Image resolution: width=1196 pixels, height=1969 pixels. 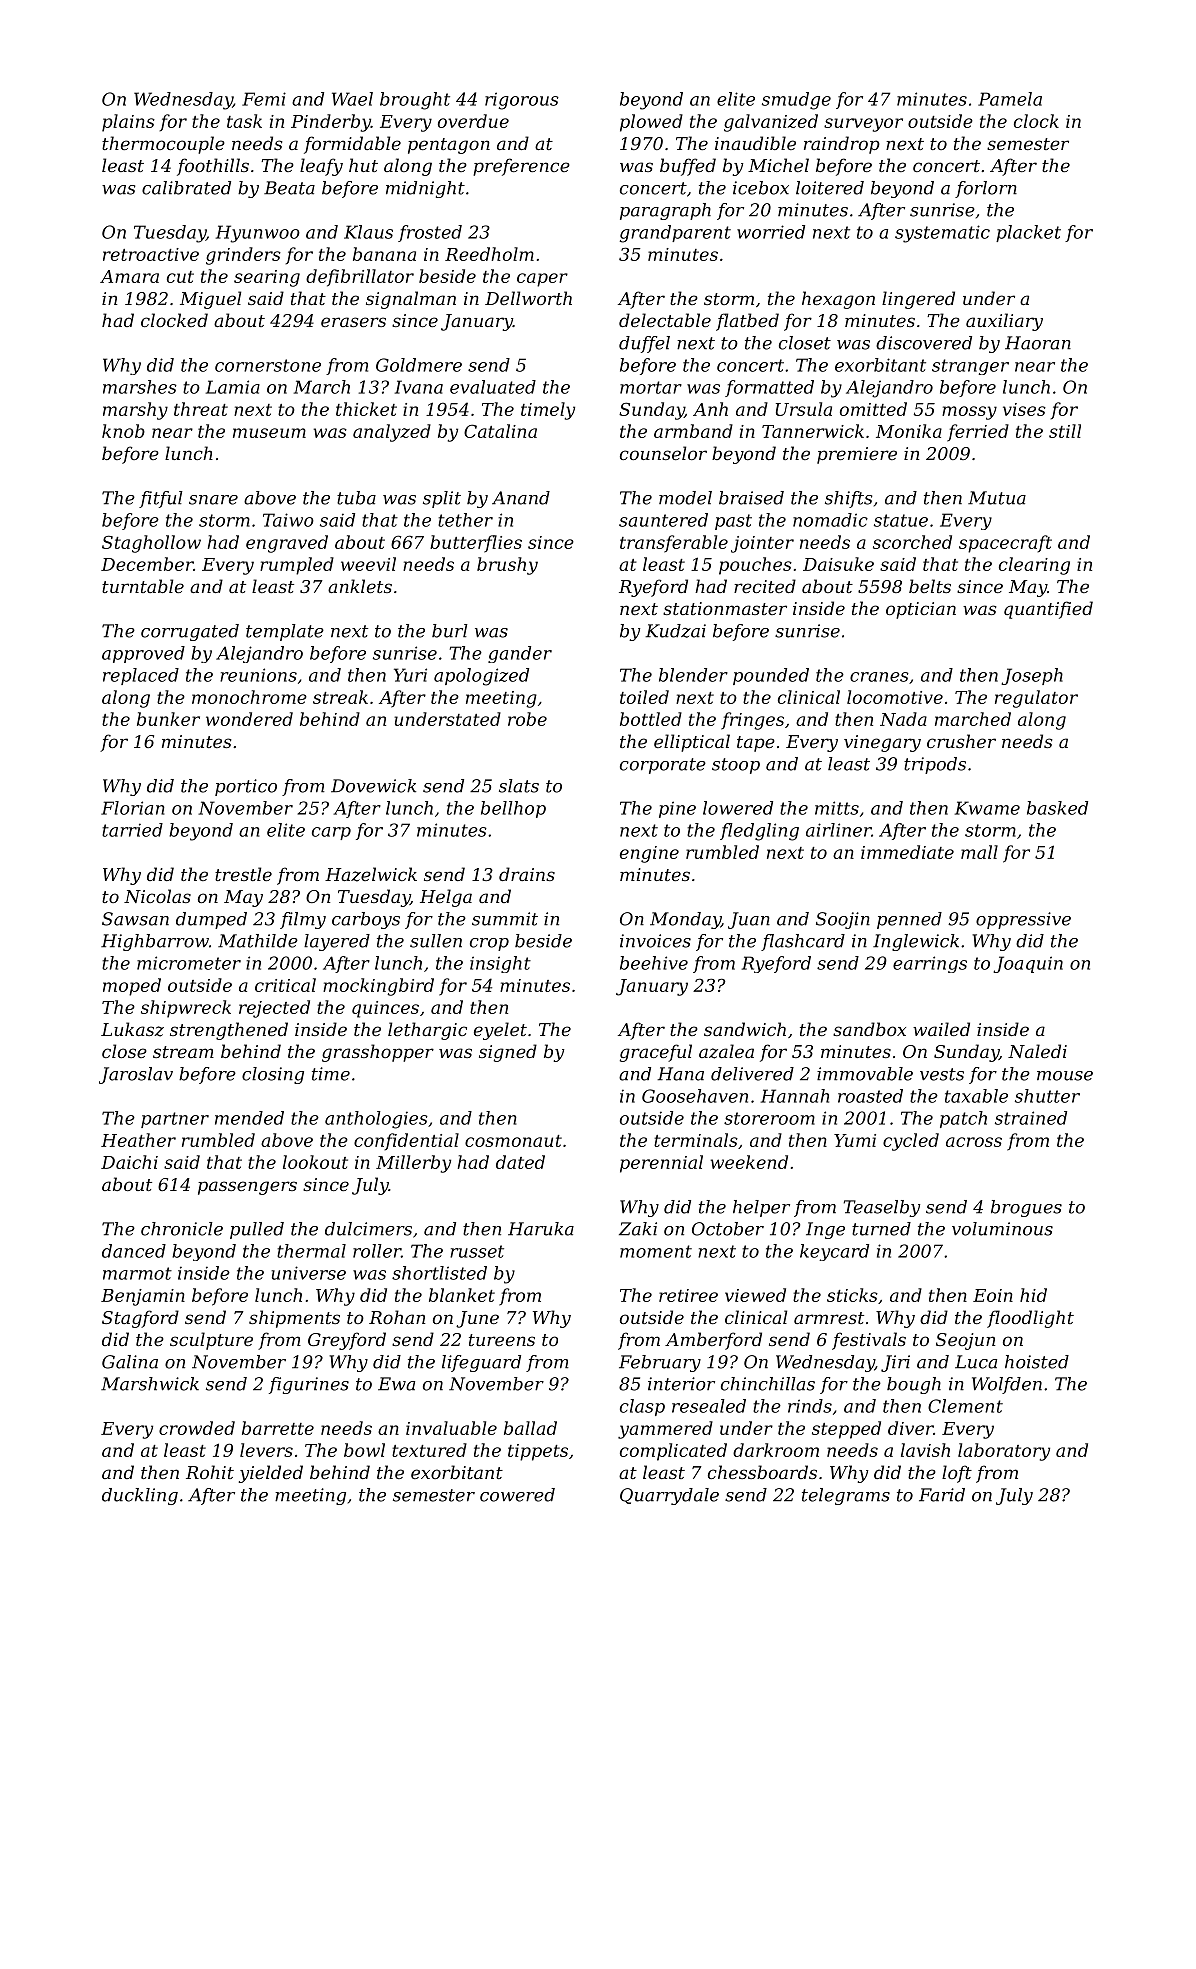 I want to click on sauntered, so click(x=663, y=520).
